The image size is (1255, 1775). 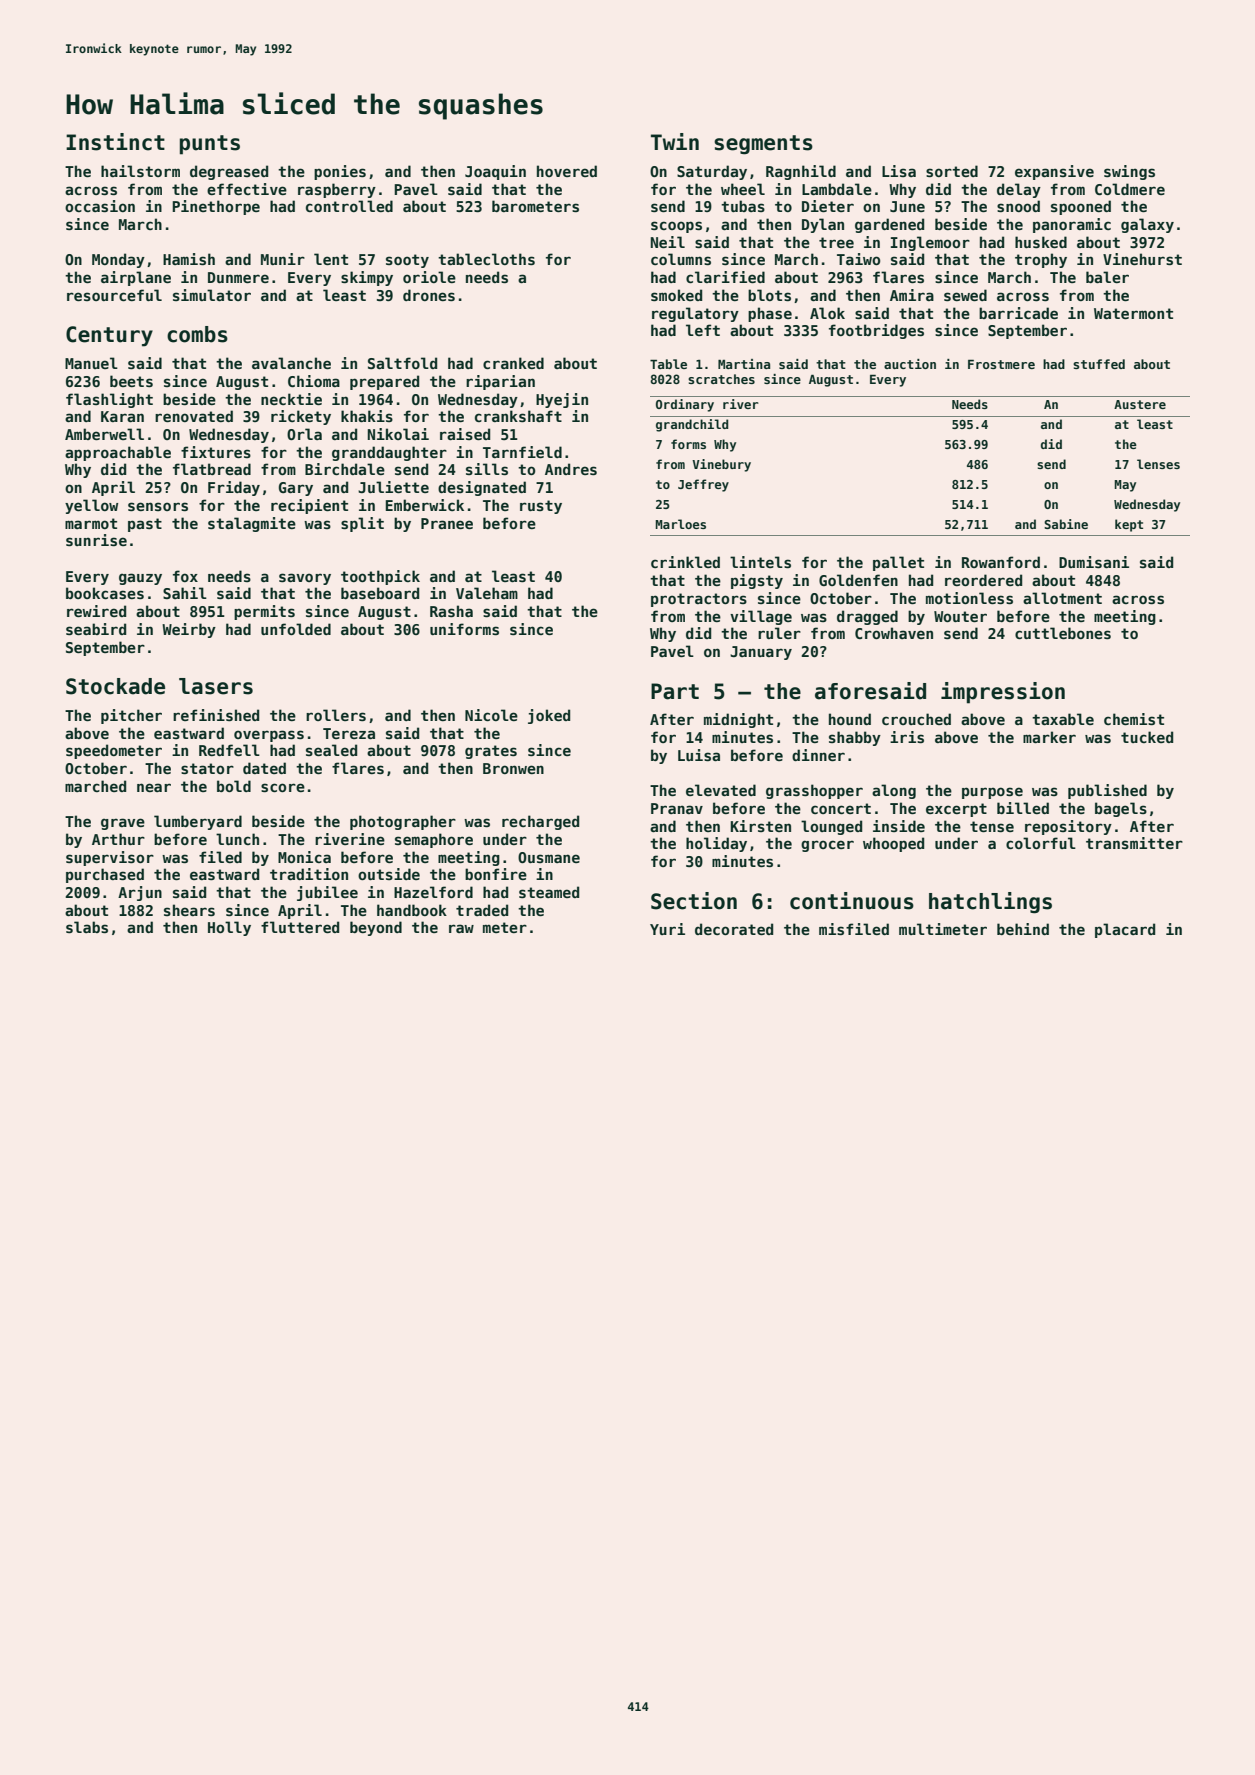 What do you see at coordinates (234, 786) in the image?
I see `bold` at bounding box center [234, 786].
